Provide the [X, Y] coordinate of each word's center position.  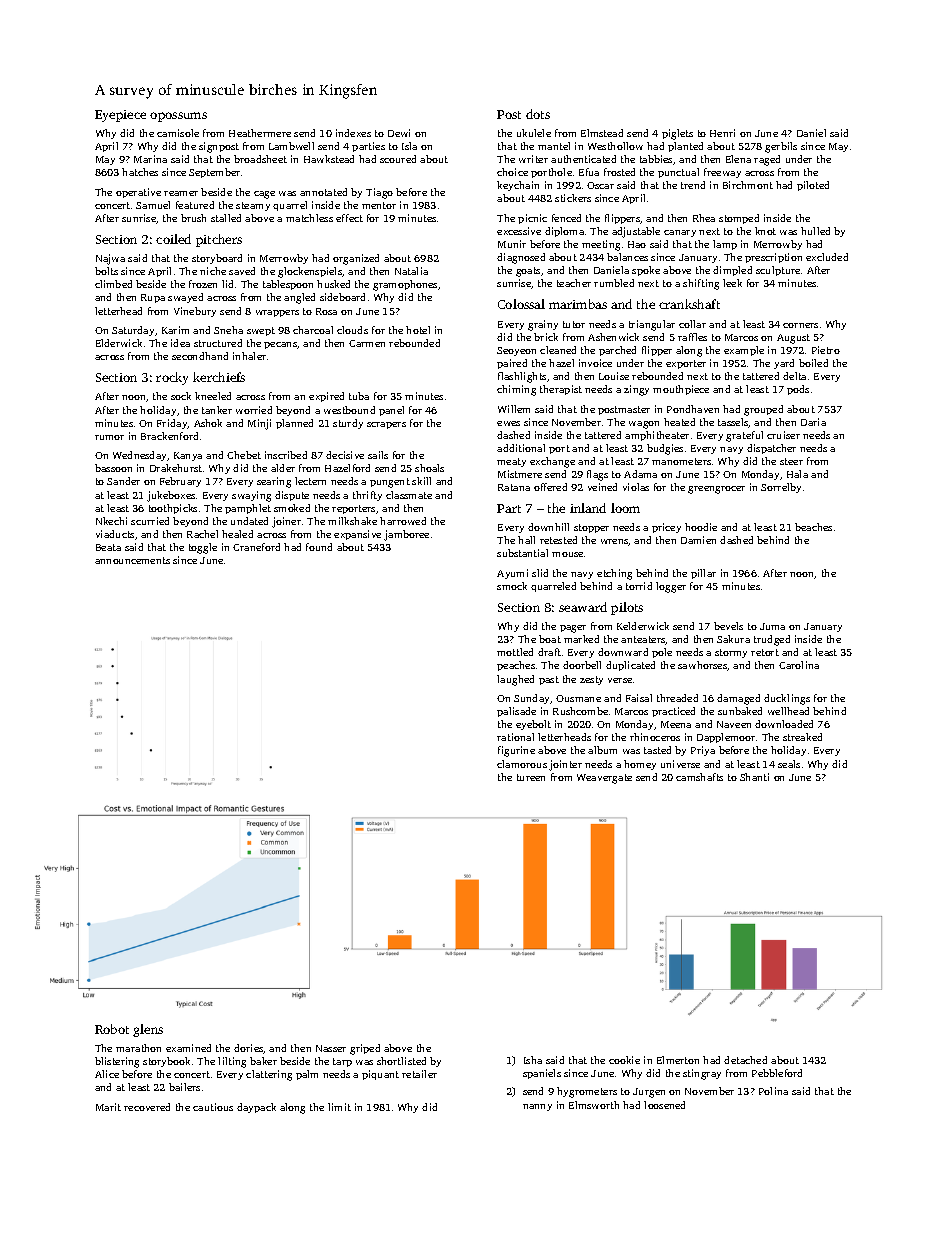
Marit [108, 1107]
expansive [357, 535]
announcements [132, 560]
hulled [815, 231]
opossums [178, 117]
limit [339, 1107]
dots [538, 114]
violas [636, 487]
